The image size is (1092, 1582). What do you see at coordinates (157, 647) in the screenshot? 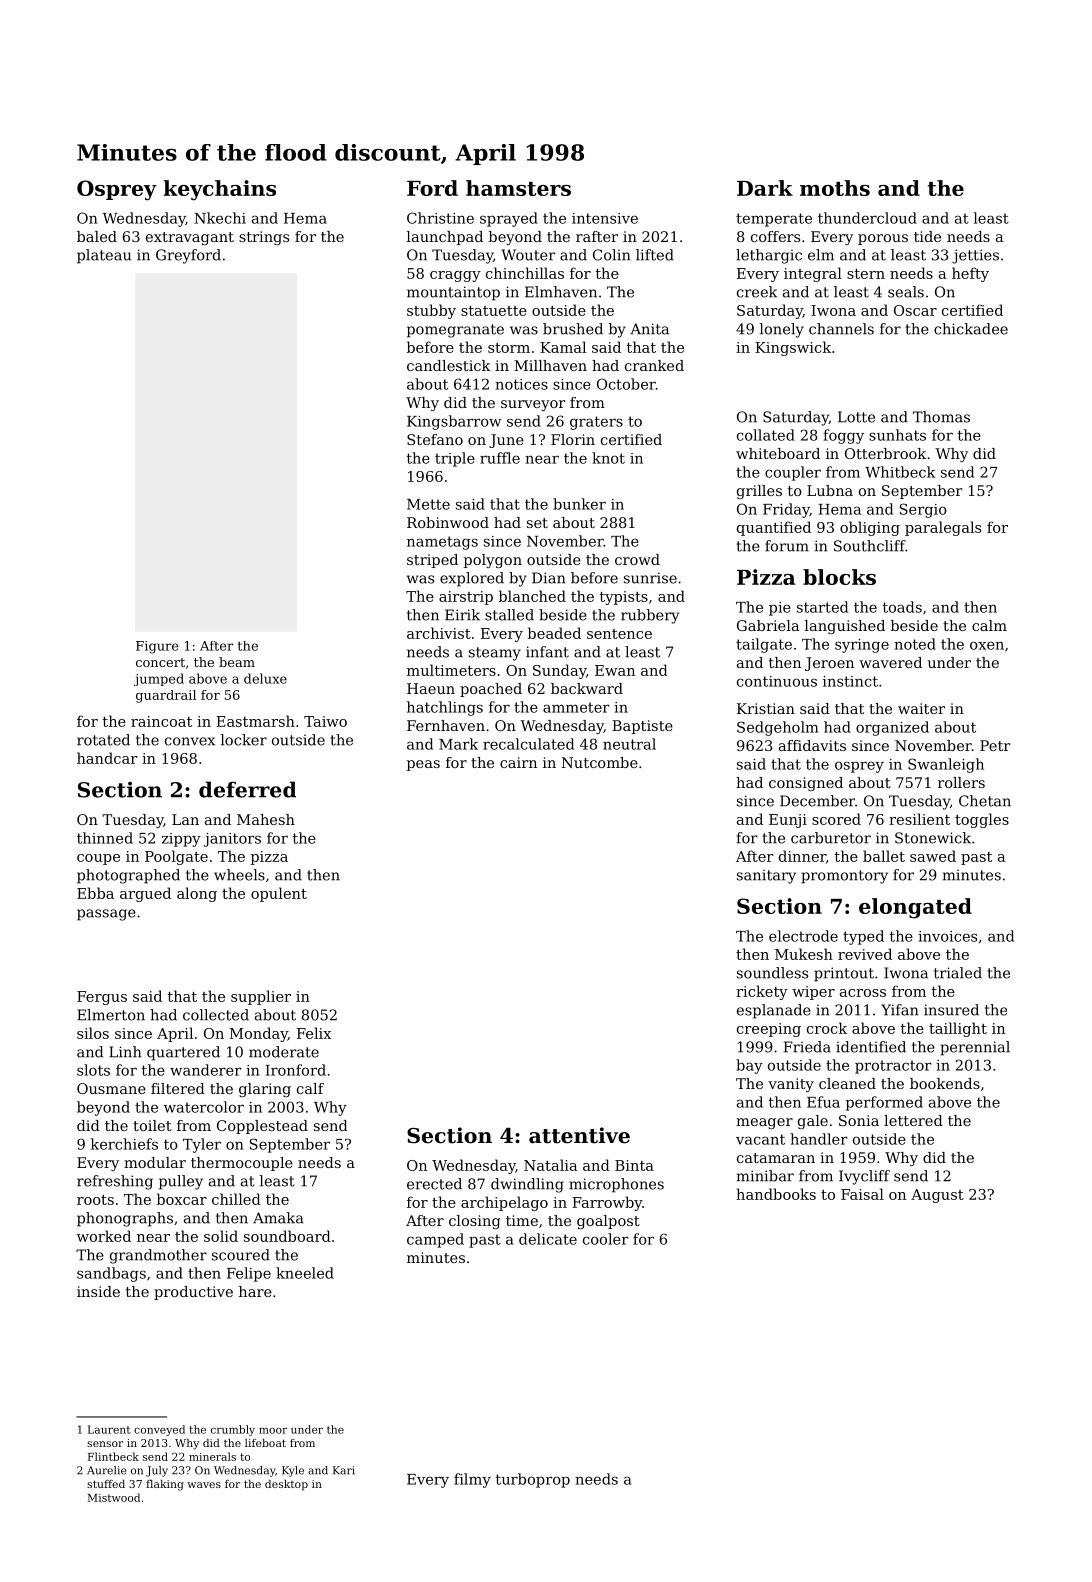
I see `Figure` at bounding box center [157, 647].
